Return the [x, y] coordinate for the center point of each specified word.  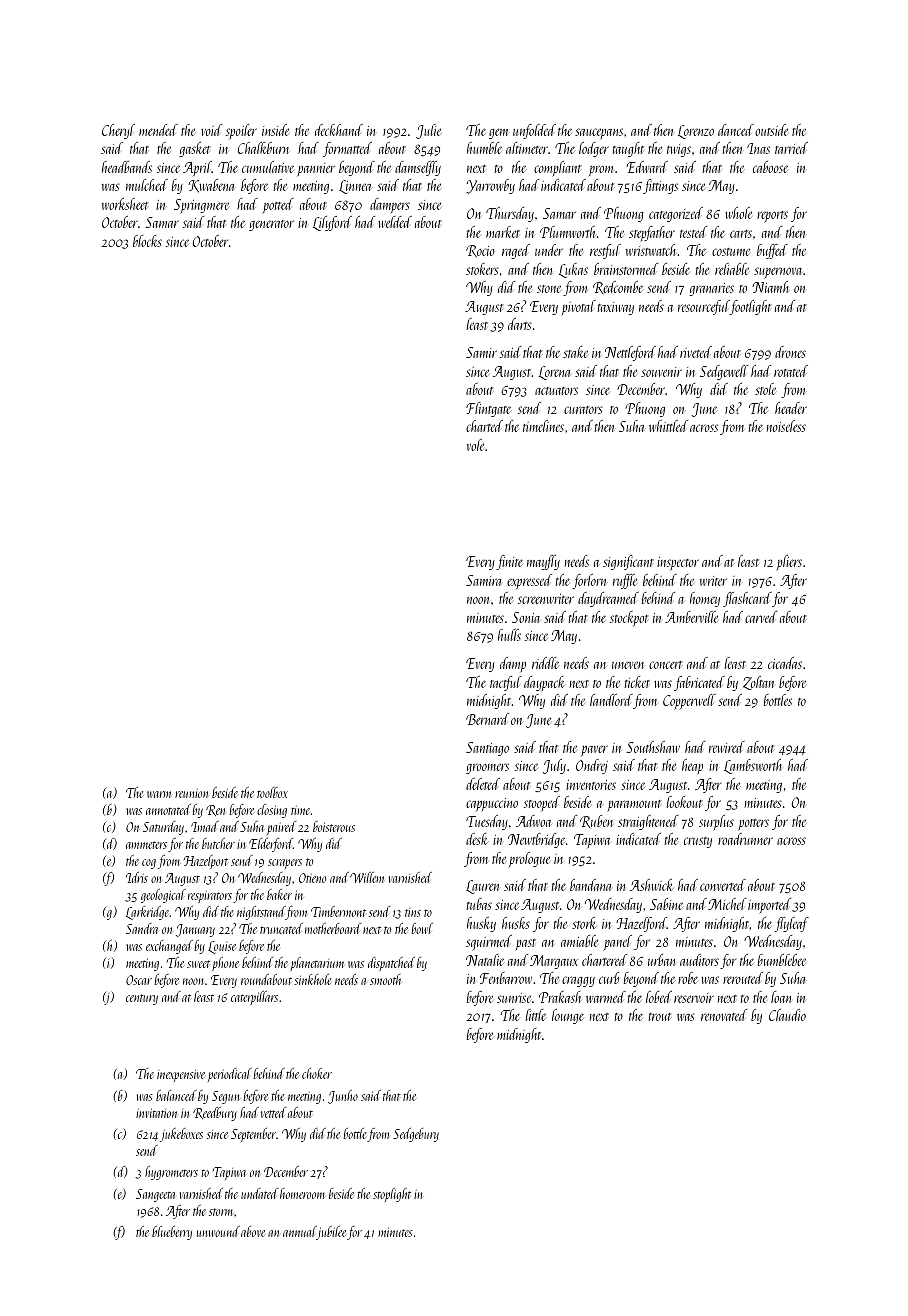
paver [594, 750]
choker [317, 1073]
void [211, 130]
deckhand [339, 130]
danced [736, 130]
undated [259, 1193]
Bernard [487, 719]
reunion [191, 793]
